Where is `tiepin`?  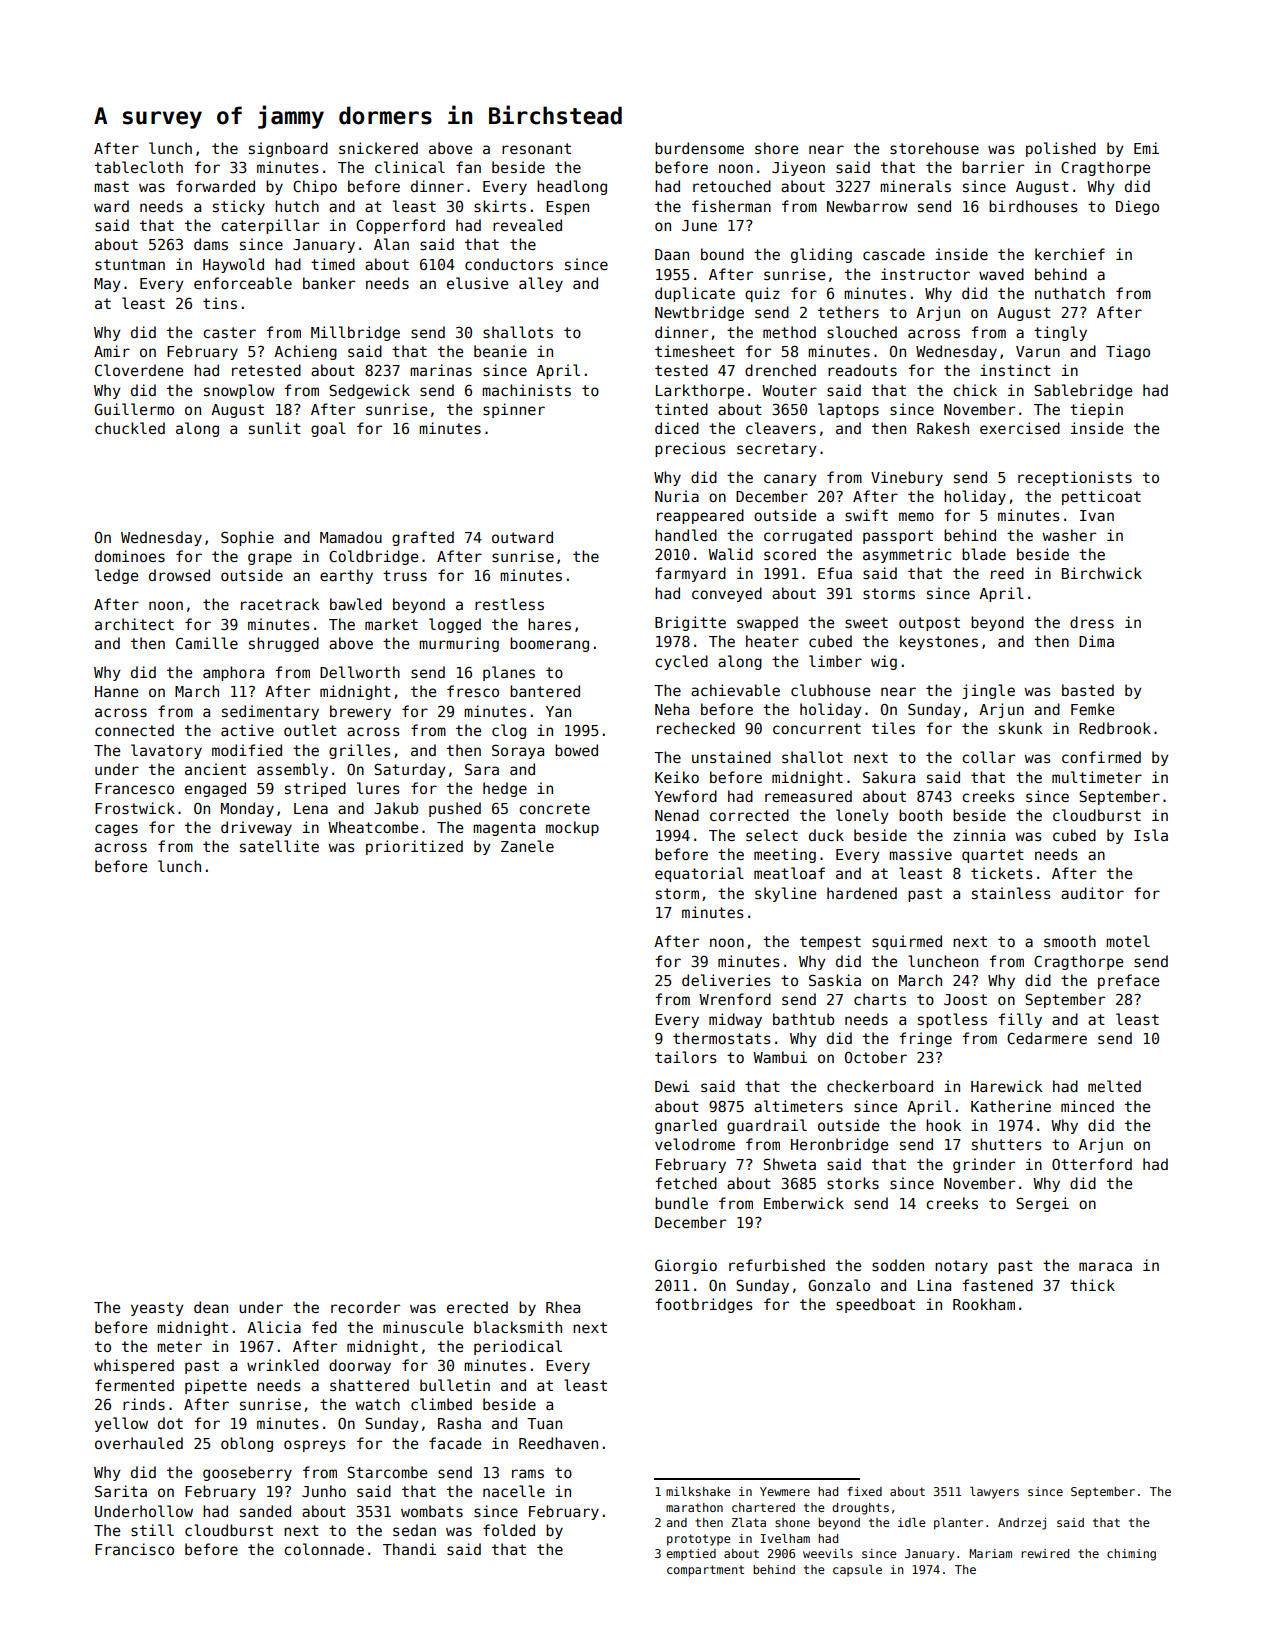
tiepin is located at coordinates (1096, 410).
